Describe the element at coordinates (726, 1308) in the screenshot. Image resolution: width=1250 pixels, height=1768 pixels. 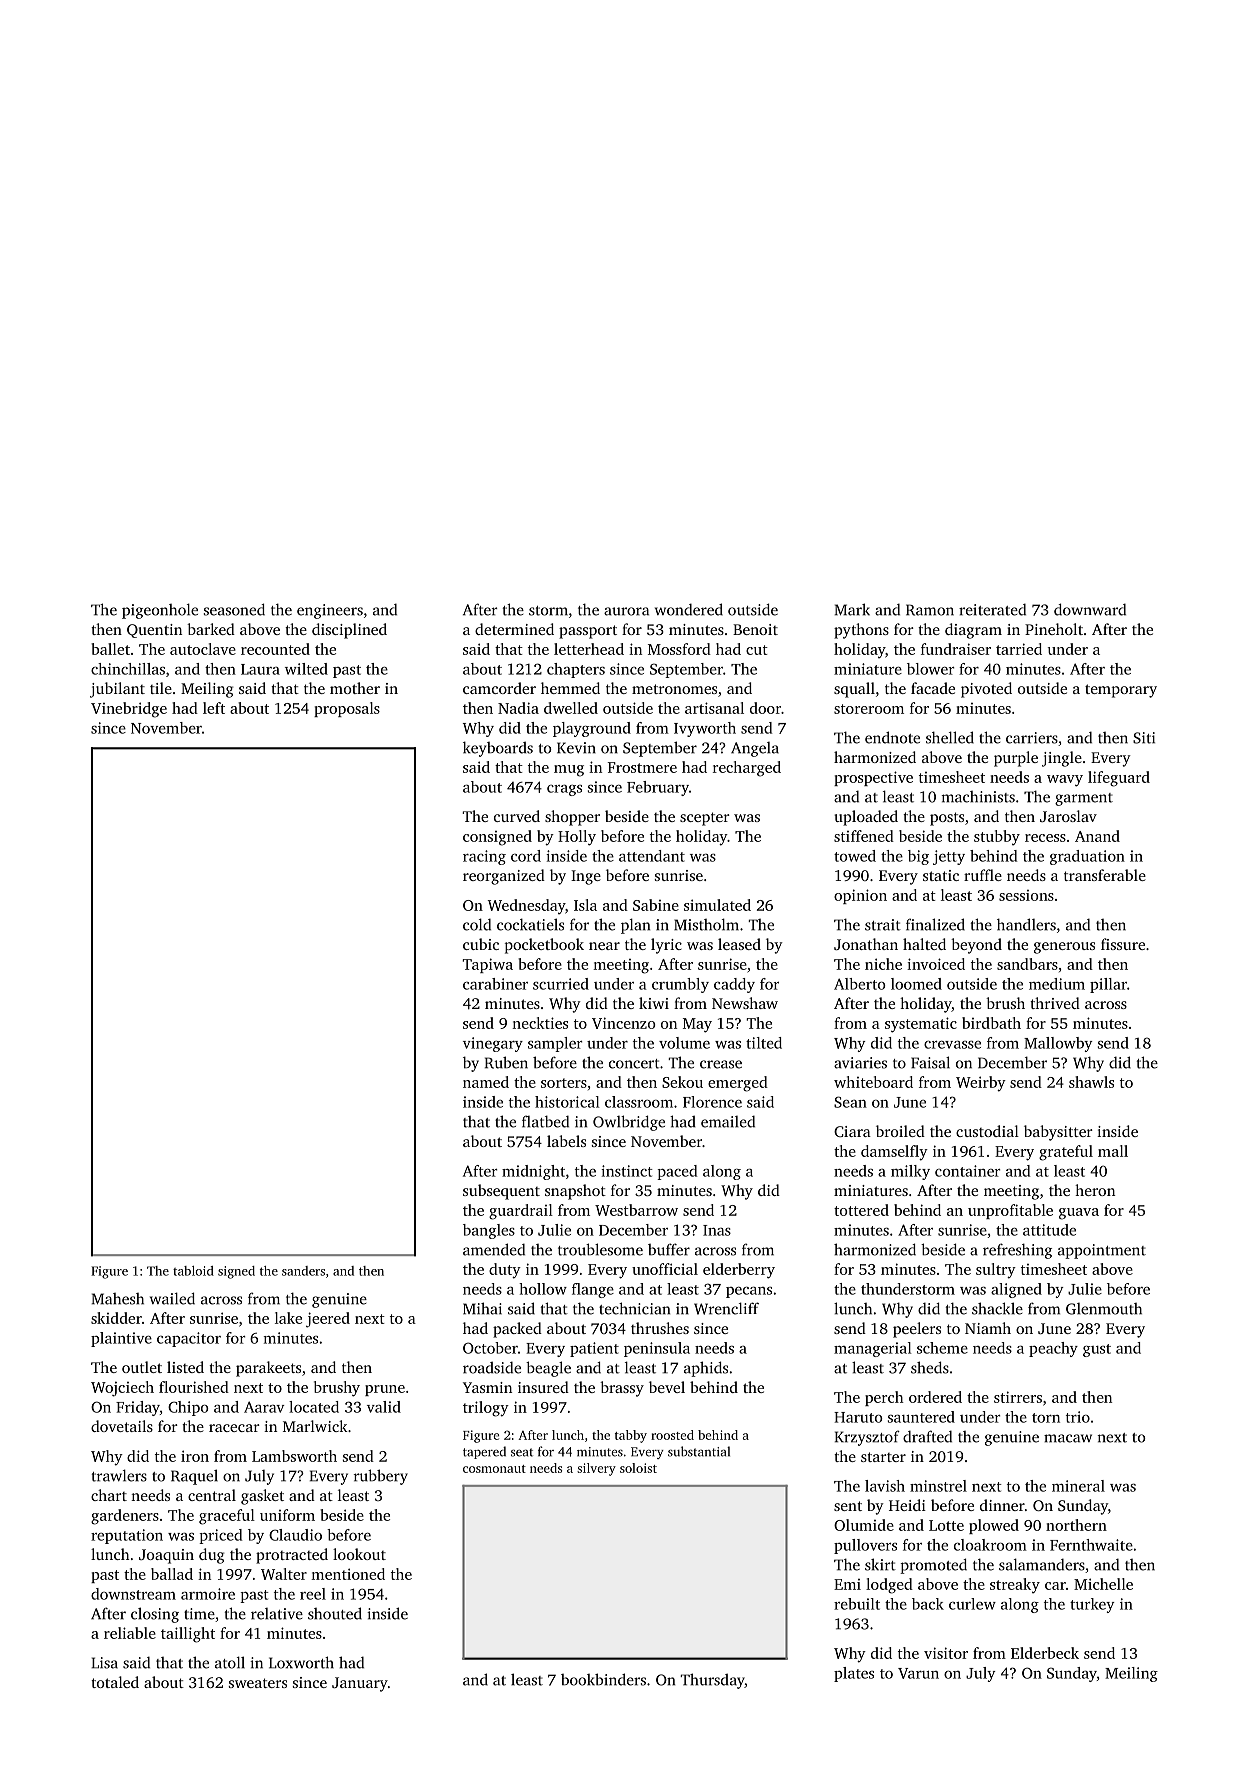
I see `Wrencliff` at that location.
